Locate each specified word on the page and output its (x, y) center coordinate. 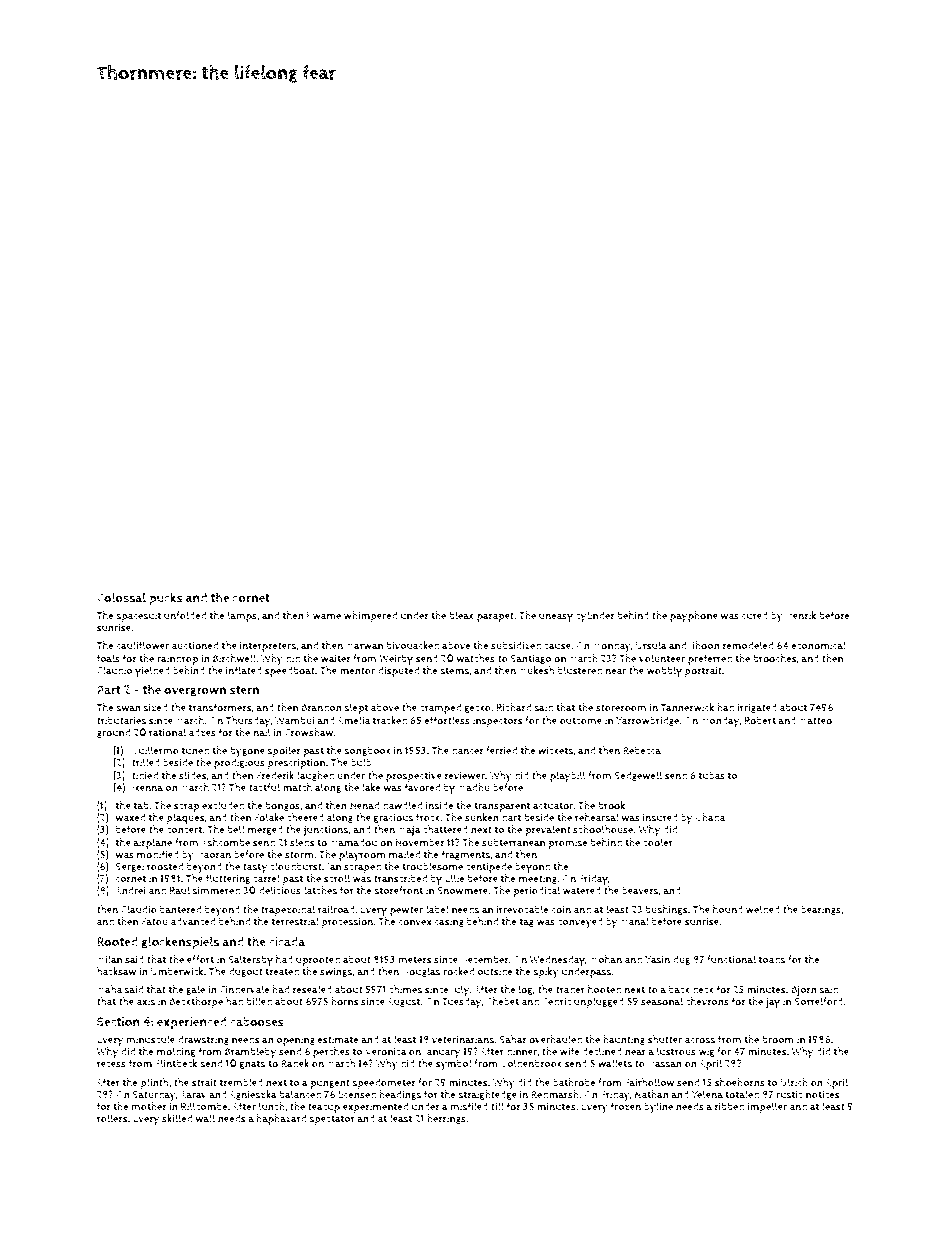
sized (155, 707)
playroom (362, 855)
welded (763, 909)
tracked (390, 720)
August (404, 1002)
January (442, 1053)
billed (259, 1001)
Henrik (801, 615)
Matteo (815, 721)
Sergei (130, 867)
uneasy (556, 617)
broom (778, 1039)
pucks (166, 599)
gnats (252, 1064)
